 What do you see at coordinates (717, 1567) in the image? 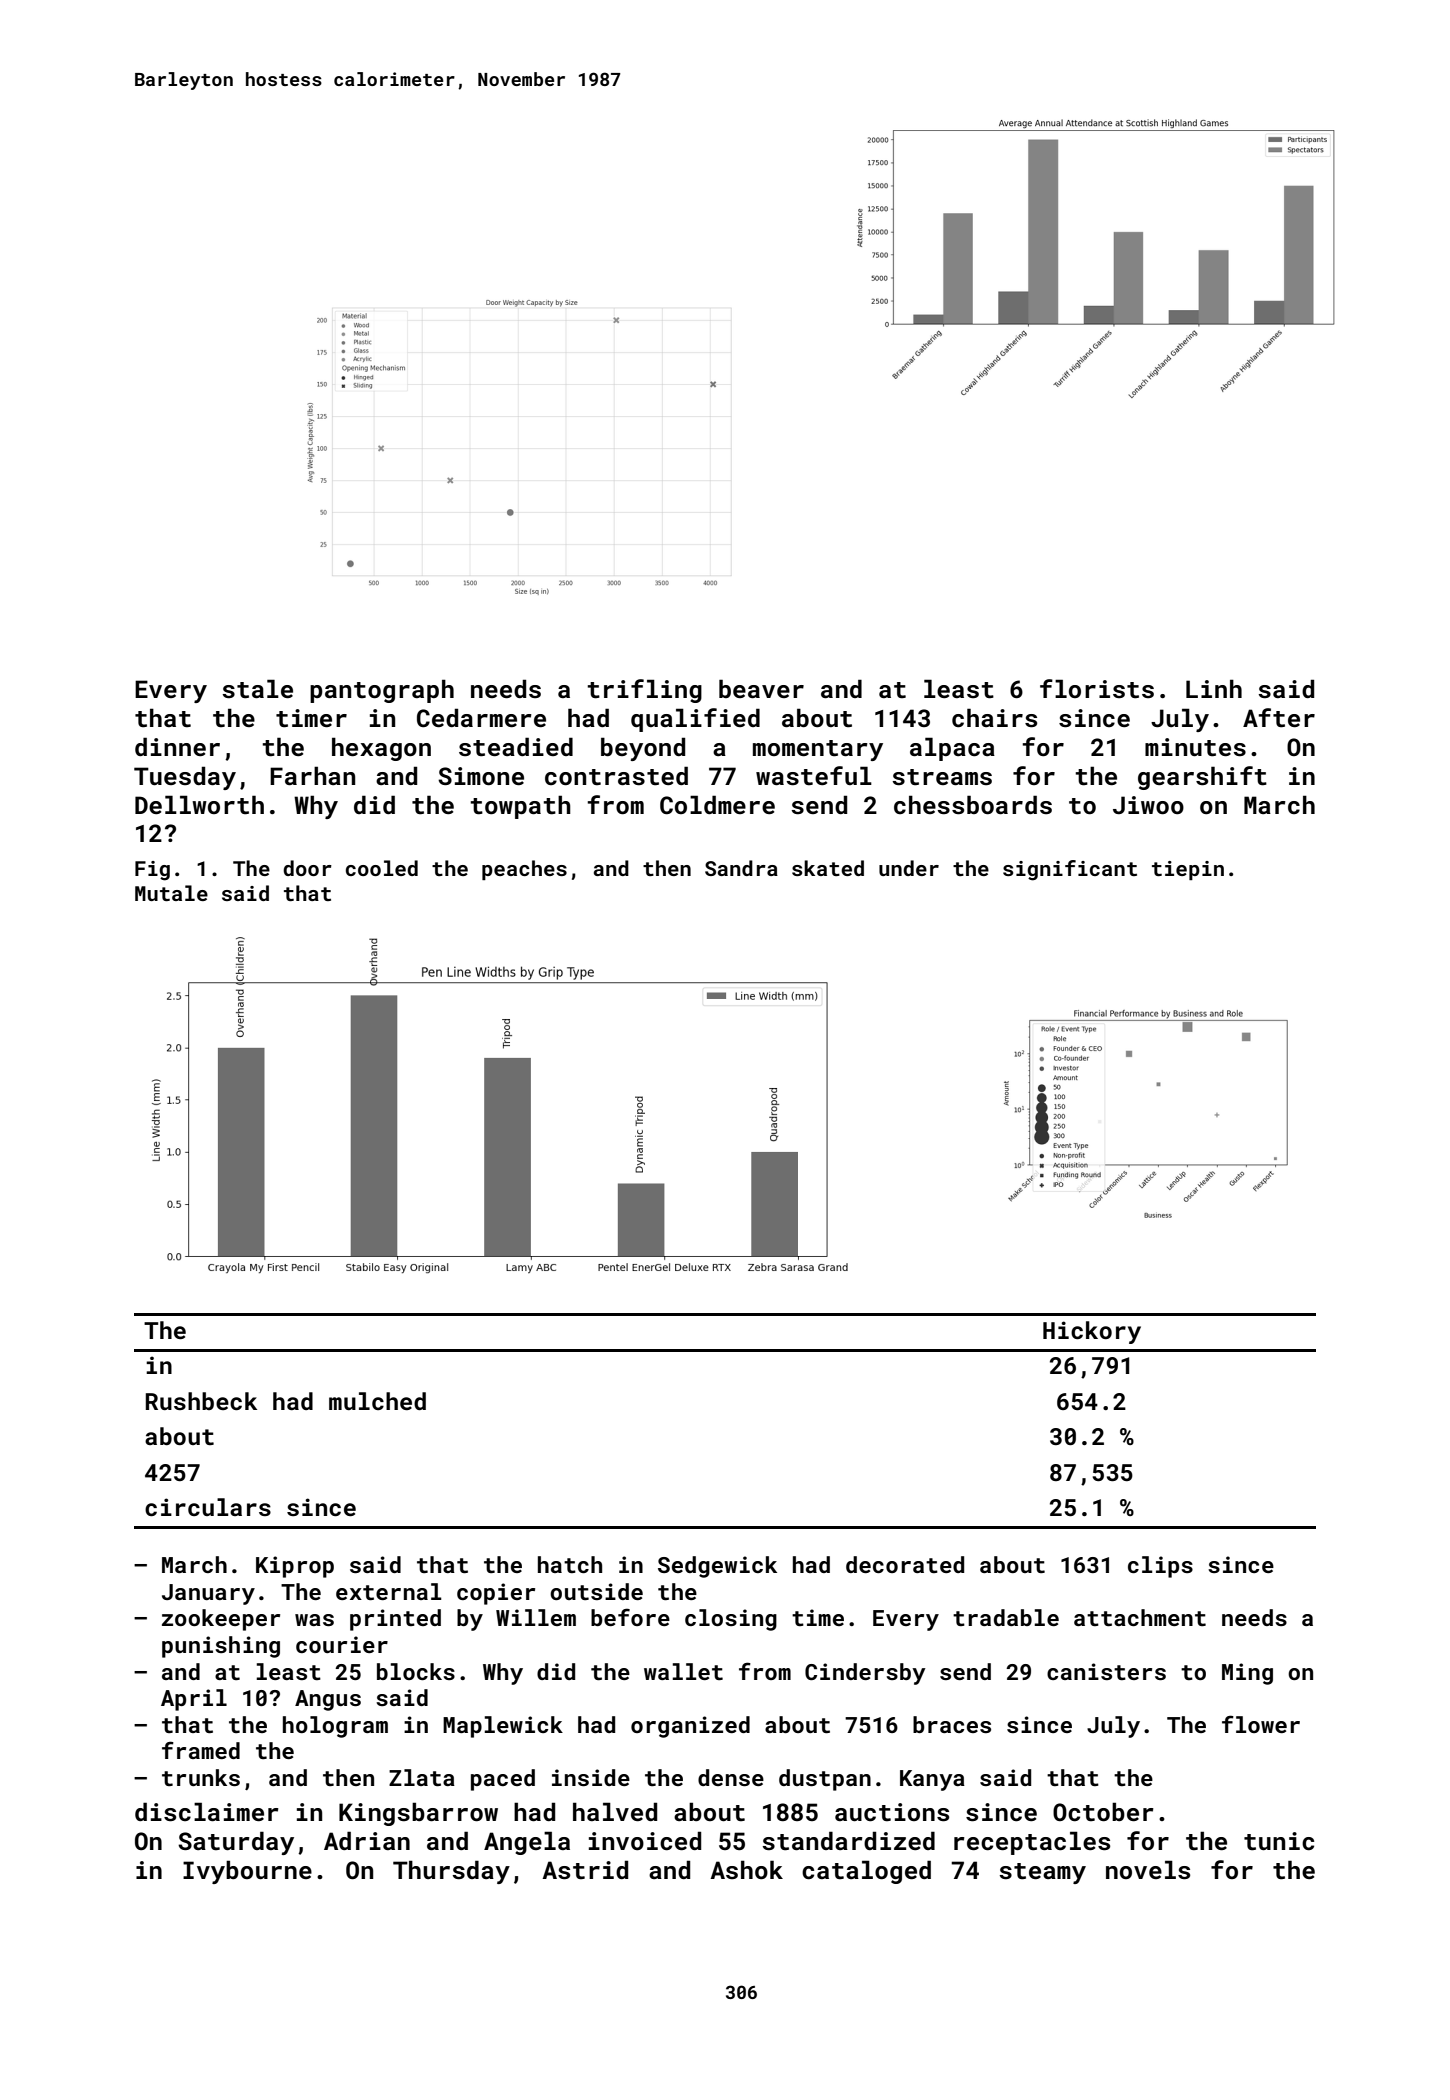
I see `Sedgewick` at bounding box center [717, 1567].
